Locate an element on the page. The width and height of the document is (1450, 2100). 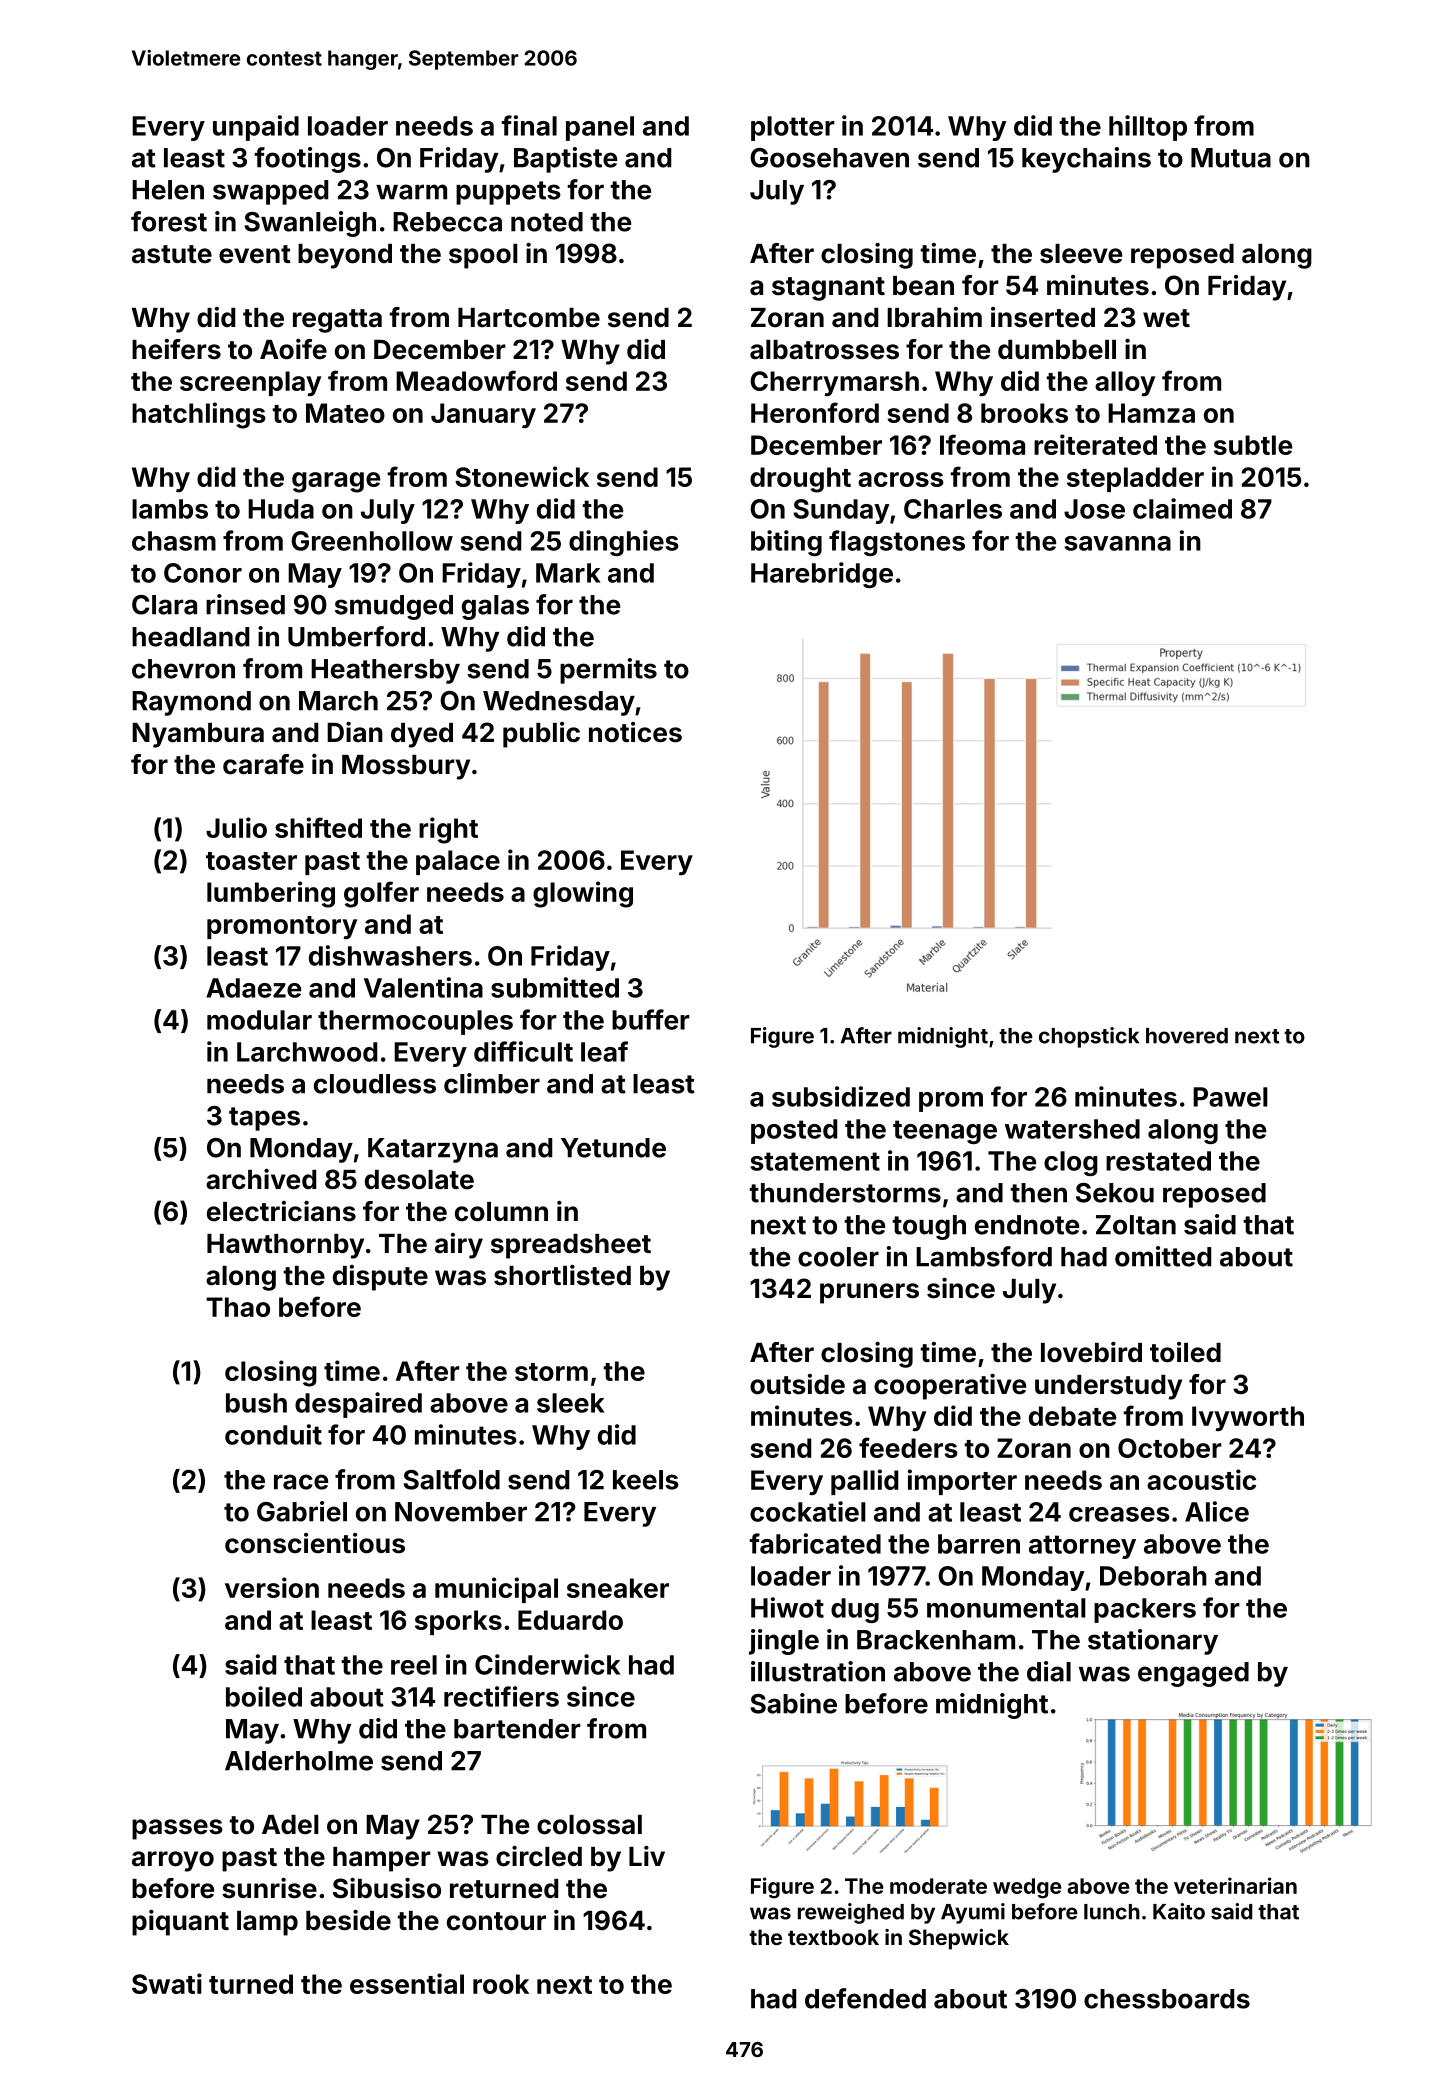
essential is located at coordinates (407, 1983).
